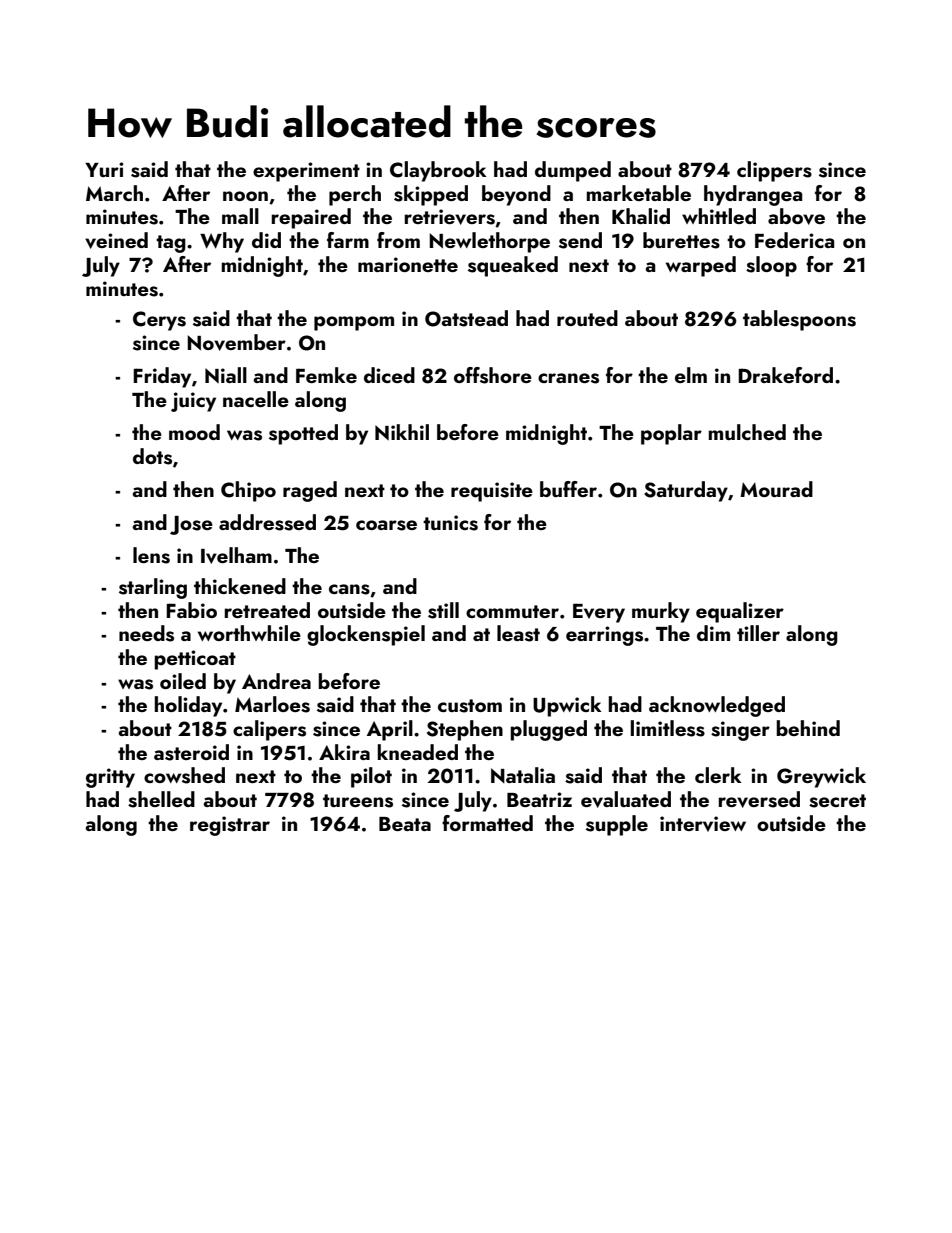  I want to click on interview, so click(703, 824).
